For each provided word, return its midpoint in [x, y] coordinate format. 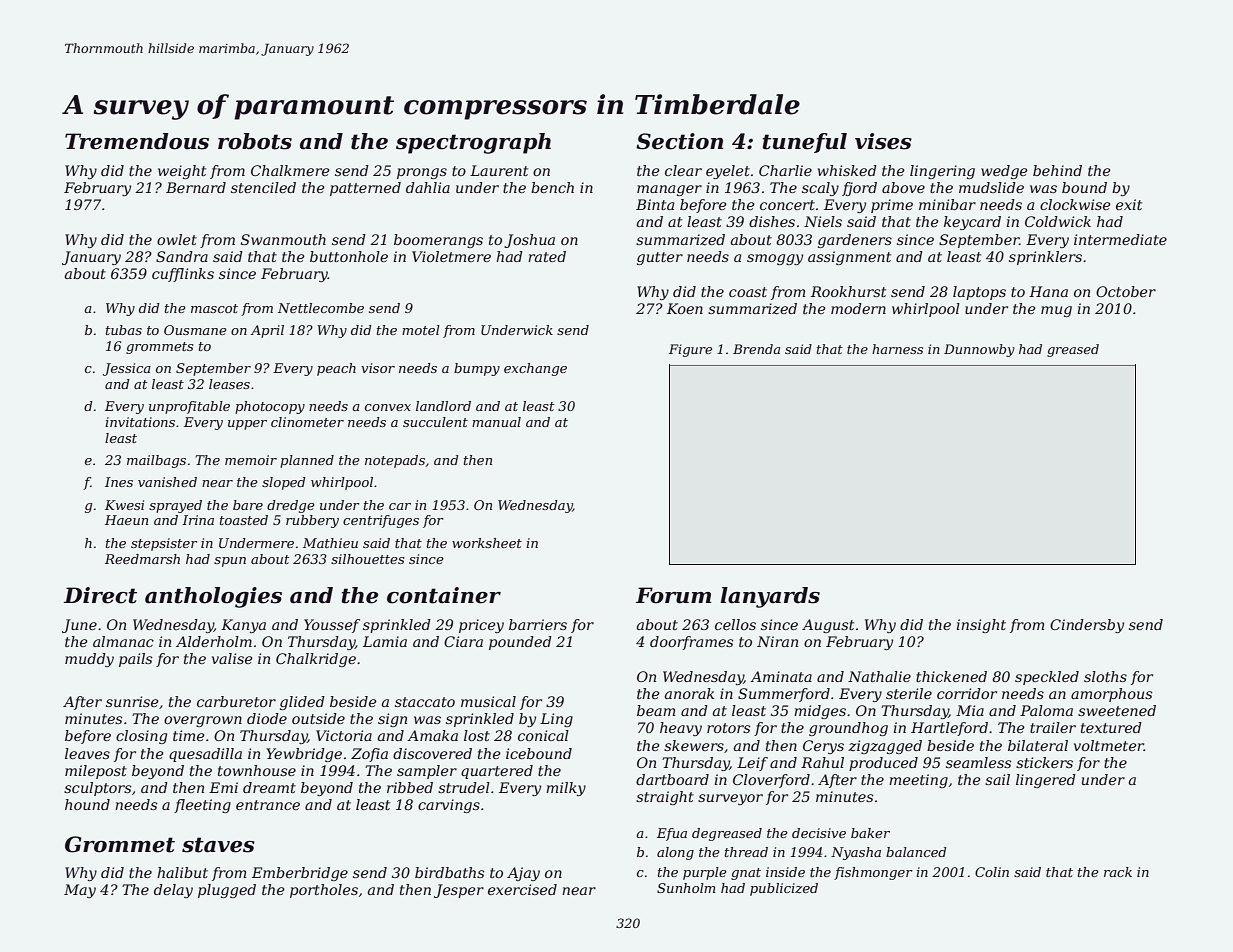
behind [1057, 170]
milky [566, 789]
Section [679, 141]
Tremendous [137, 141]
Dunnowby [979, 350]
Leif [752, 764]
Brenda [756, 349]
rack [1118, 872]
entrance [268, 805]
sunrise [132, 701]
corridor [967, 693]
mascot [214, 308]
